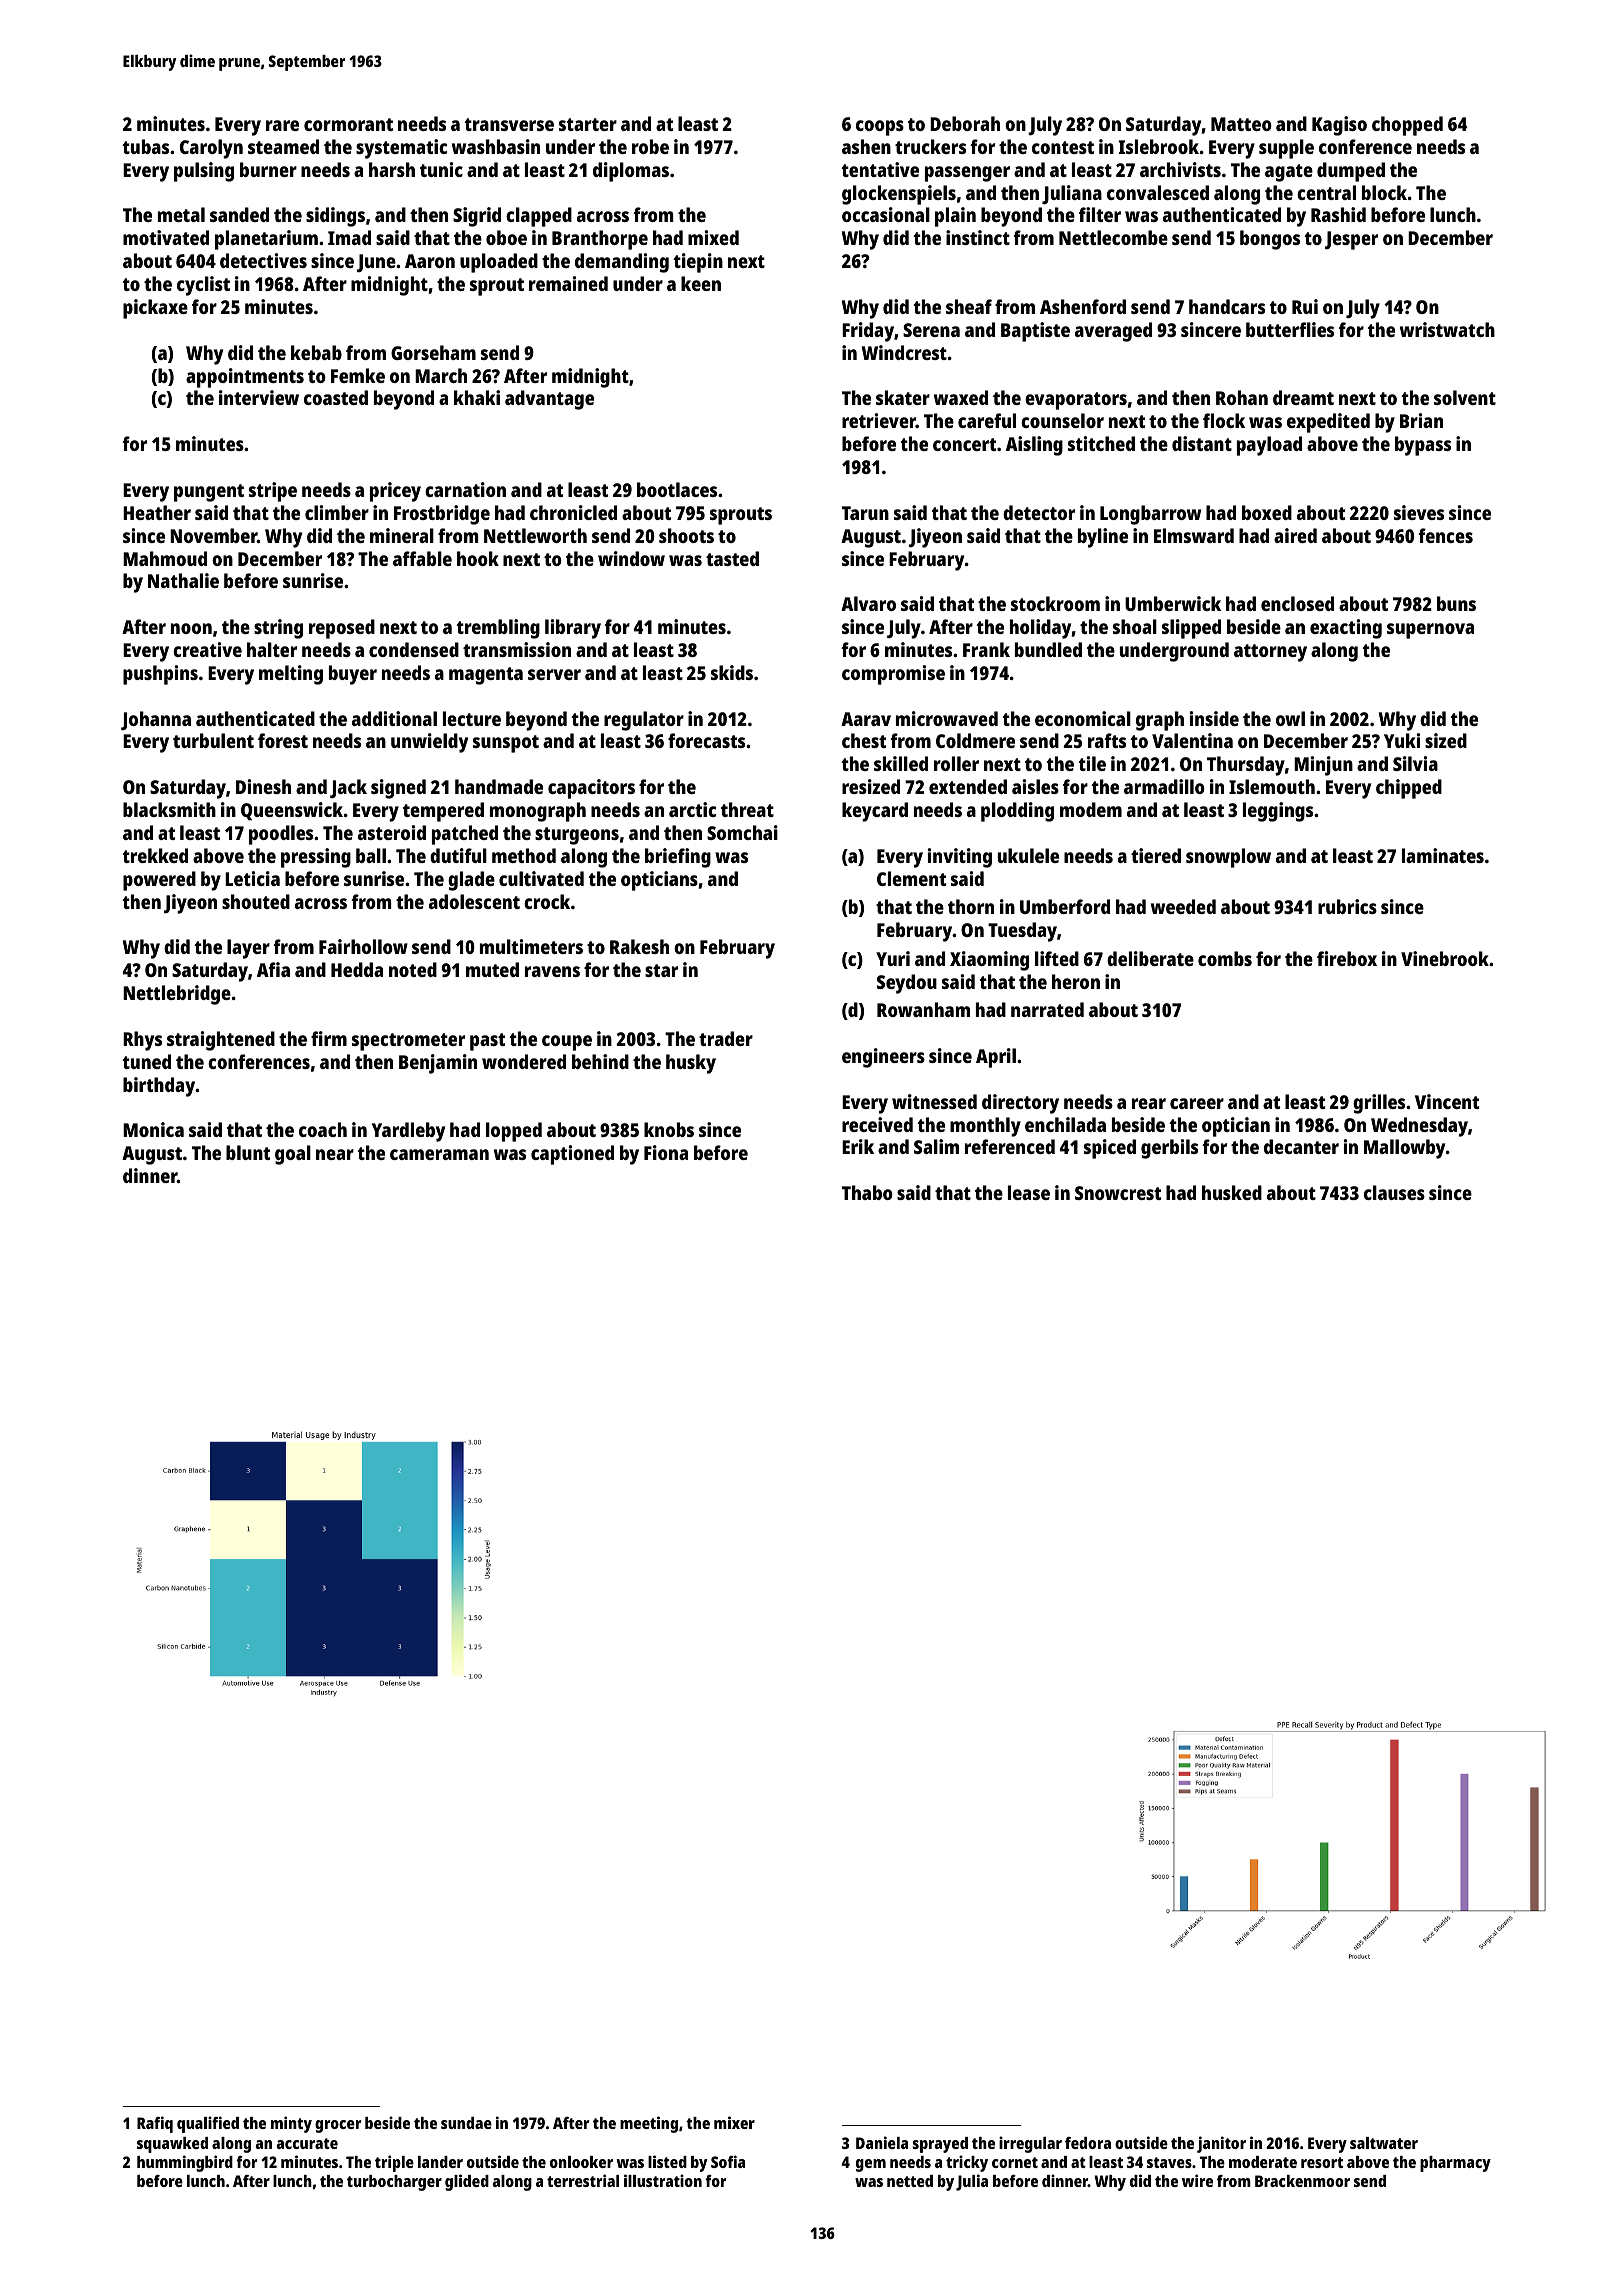  I want to click on grocer, so click(338, 2126).
